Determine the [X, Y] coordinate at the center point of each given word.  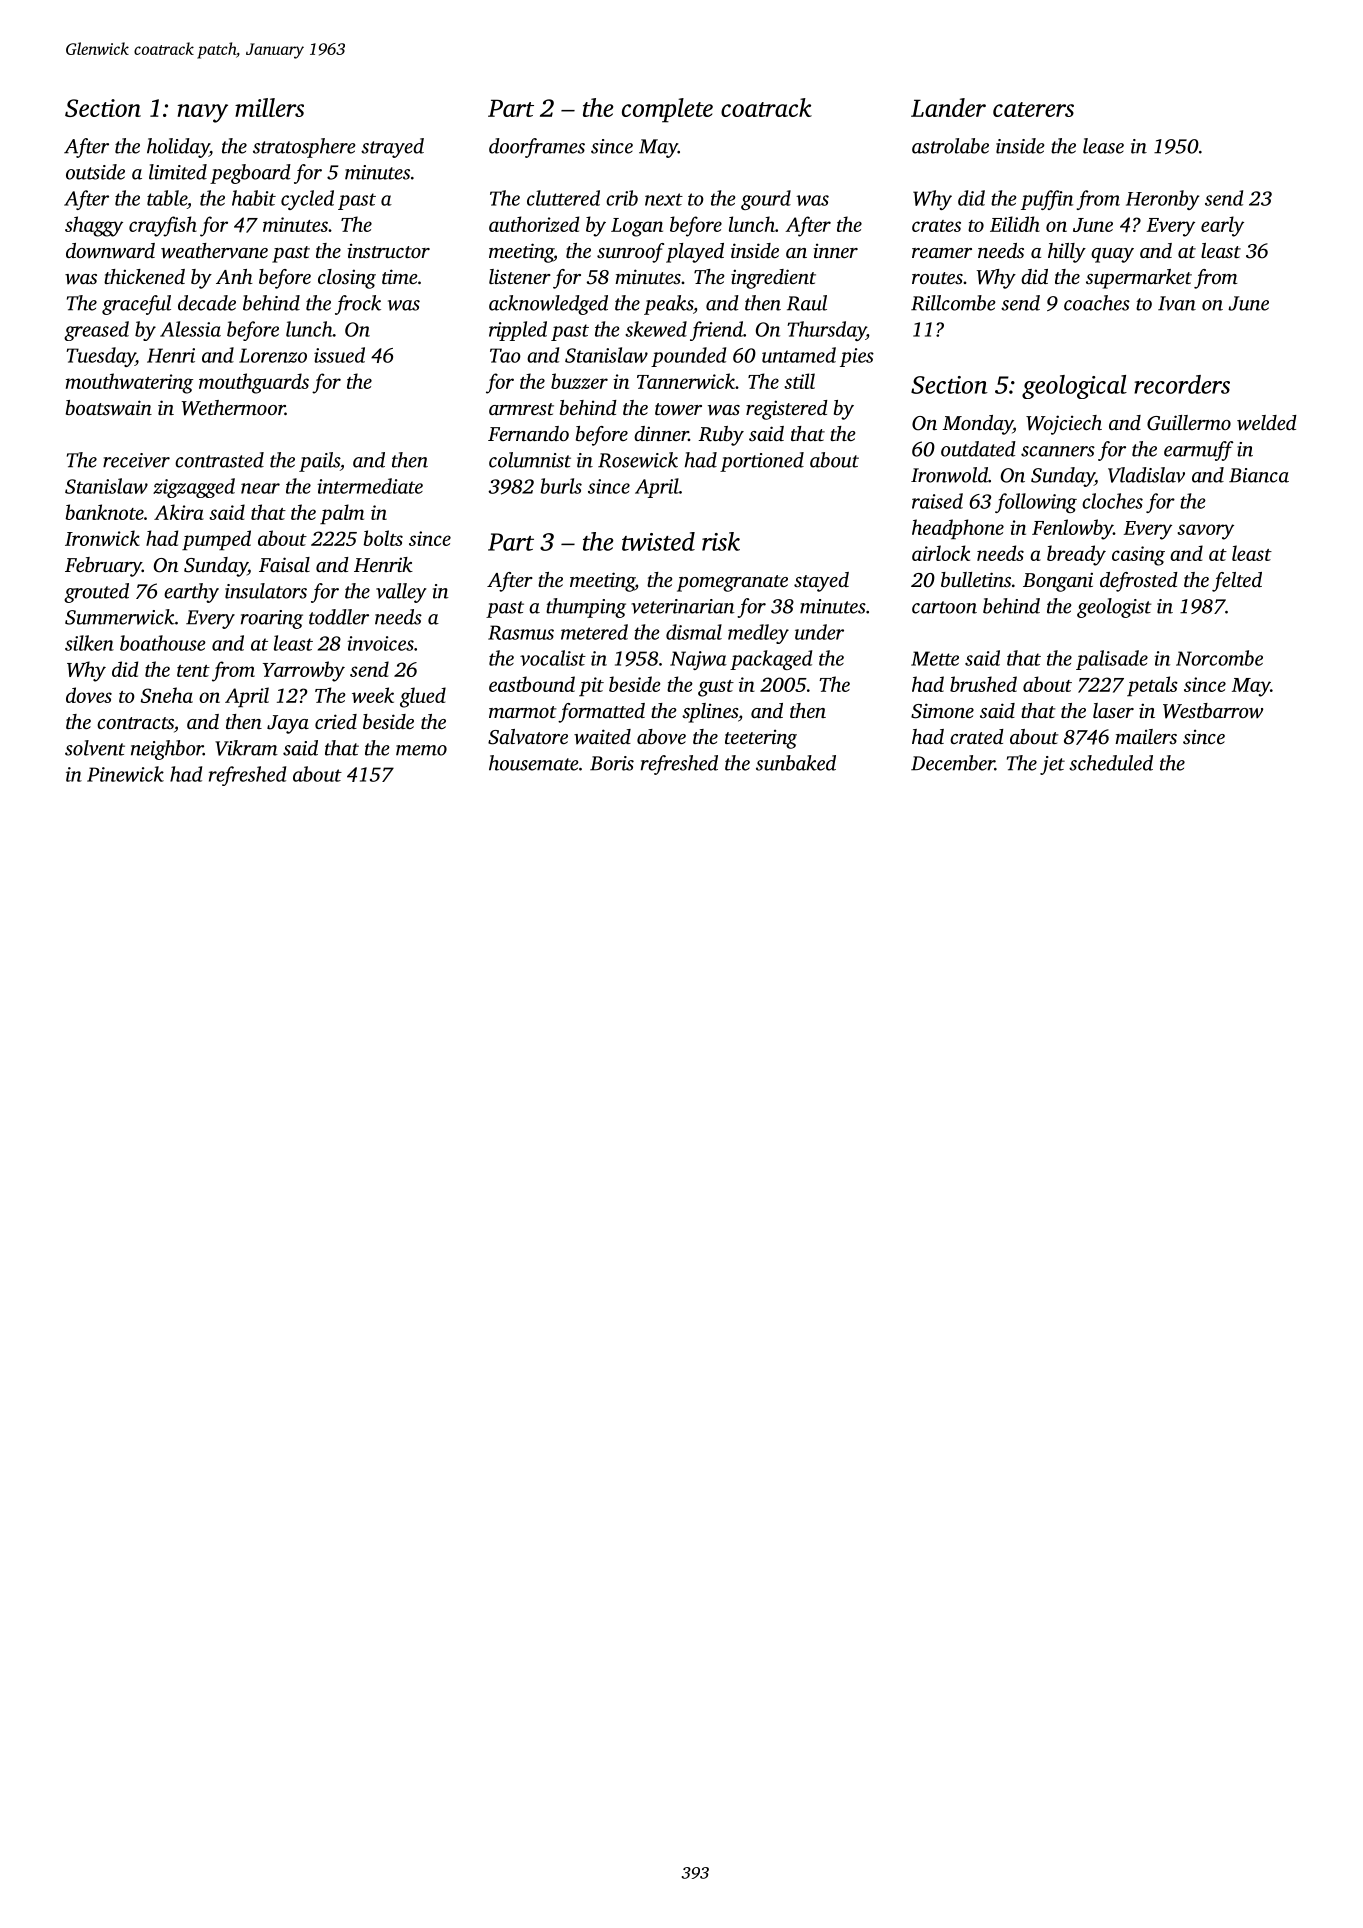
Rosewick [638, 460]
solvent [95, 748]
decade [207, 303]
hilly [1067, 253]
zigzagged [194, 488]
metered [594, 632]
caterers [1033, 109]
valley [401, 593]
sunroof [630, 253]
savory [1205, 532]
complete [667, 110]
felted [1237, 582]
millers [269, 107]
